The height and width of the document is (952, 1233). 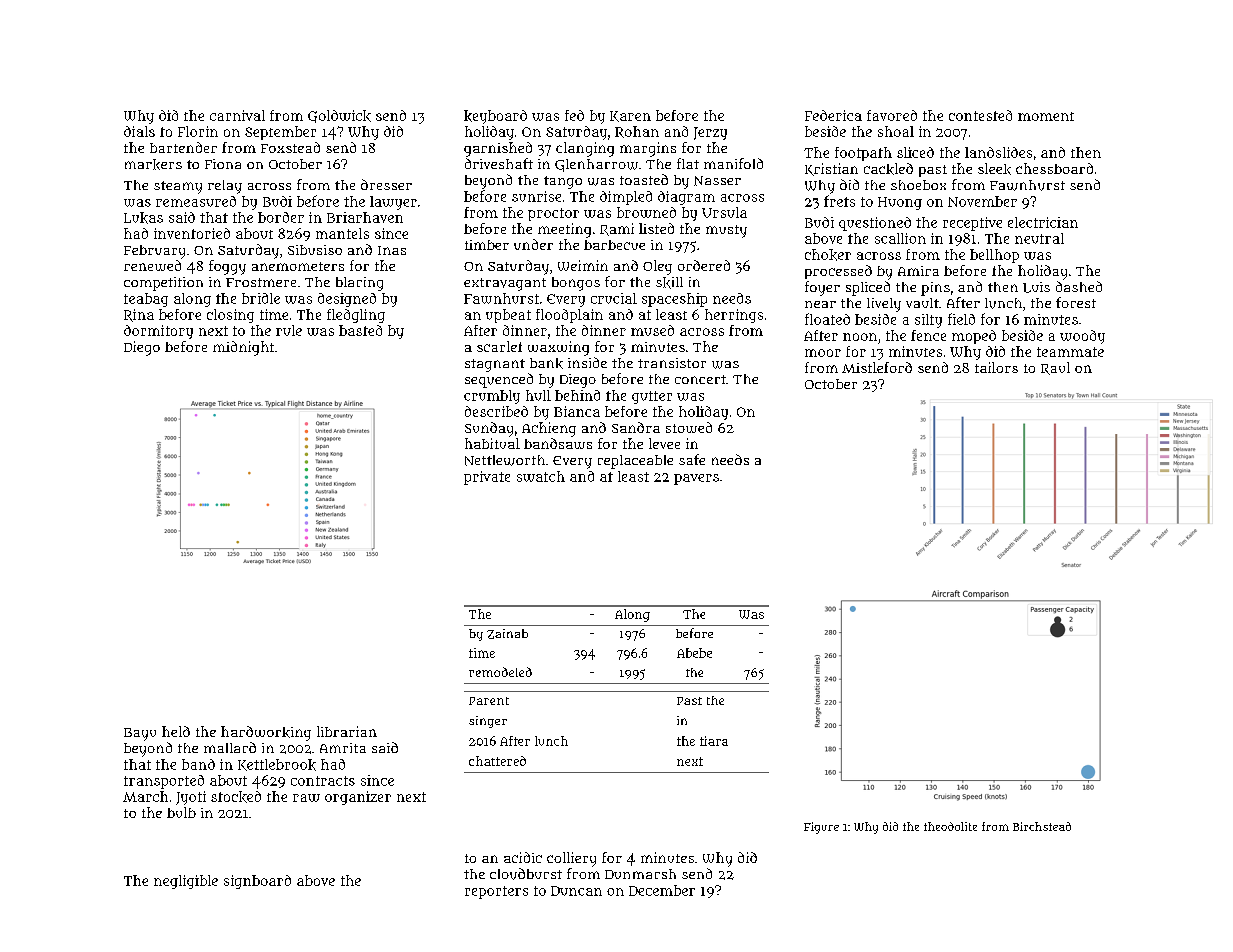 What do you see at coordinates (237, 115) in the document?
I see `carnival` at bounding box center [237, 115].
